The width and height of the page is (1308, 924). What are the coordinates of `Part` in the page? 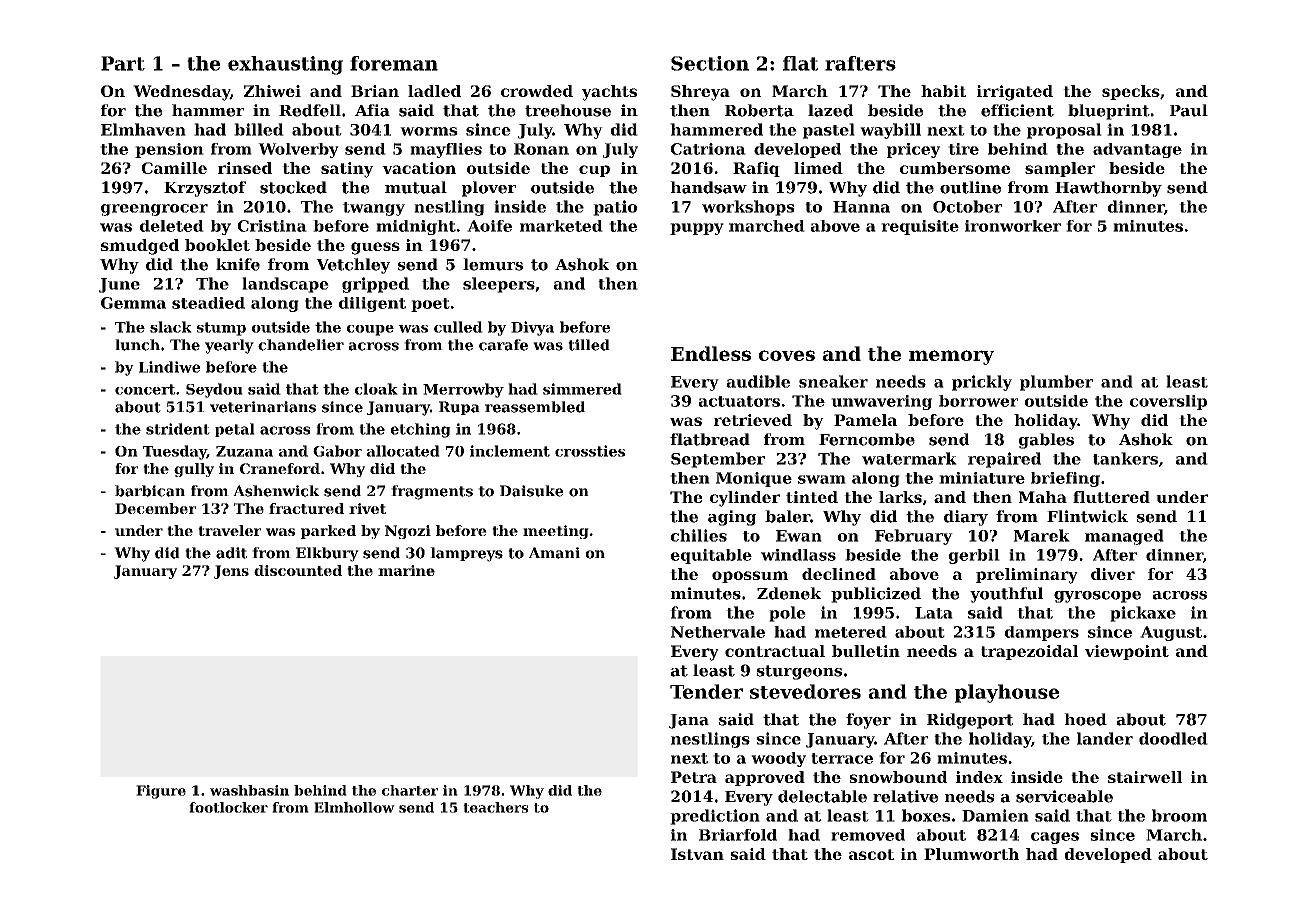 It's located at (123, 63).
